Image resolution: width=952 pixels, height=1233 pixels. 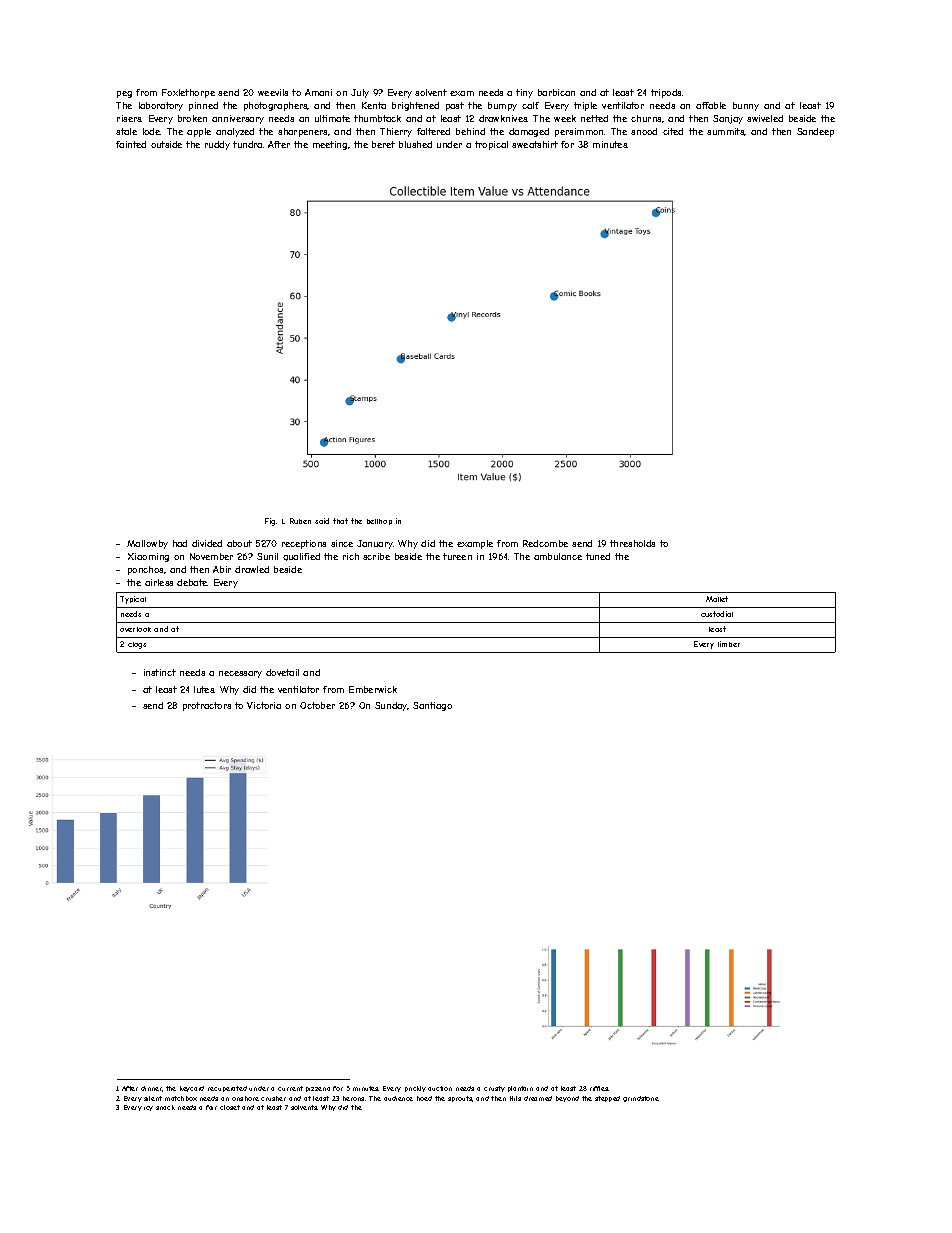 I want to click on limber, so click(x=729, y=644).
